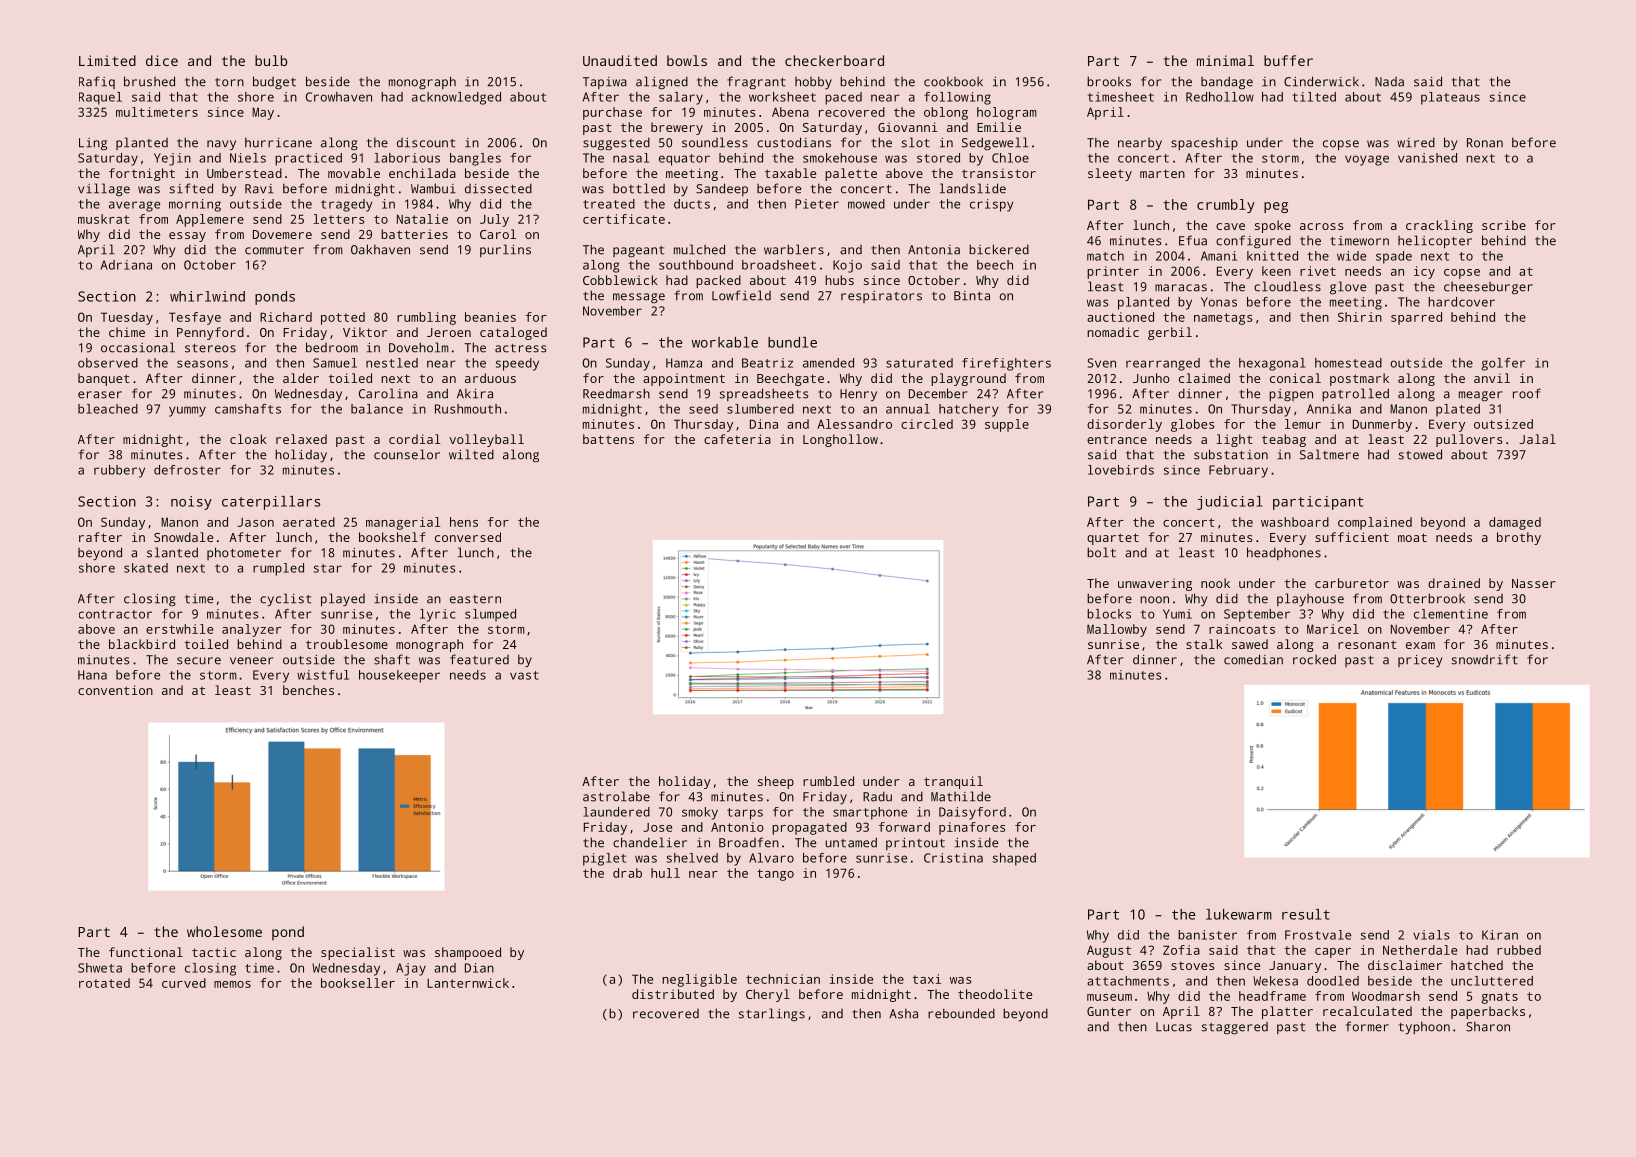  Describe the element at coordinates (187, 411) in the screenshot. I see `yummy` at that location.
